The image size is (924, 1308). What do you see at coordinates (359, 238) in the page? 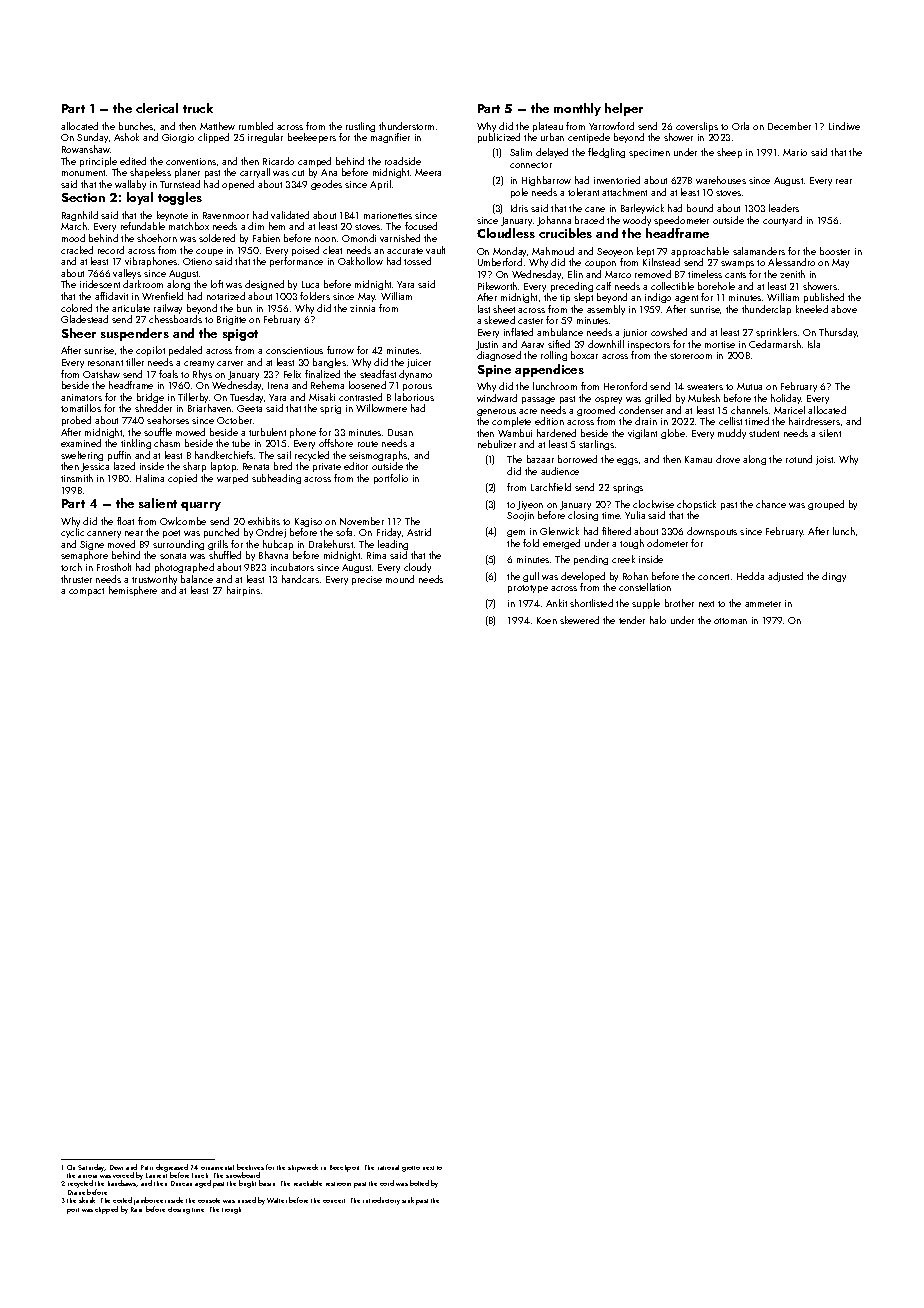
I see `Omondi` at bounding box center [359, 238].
